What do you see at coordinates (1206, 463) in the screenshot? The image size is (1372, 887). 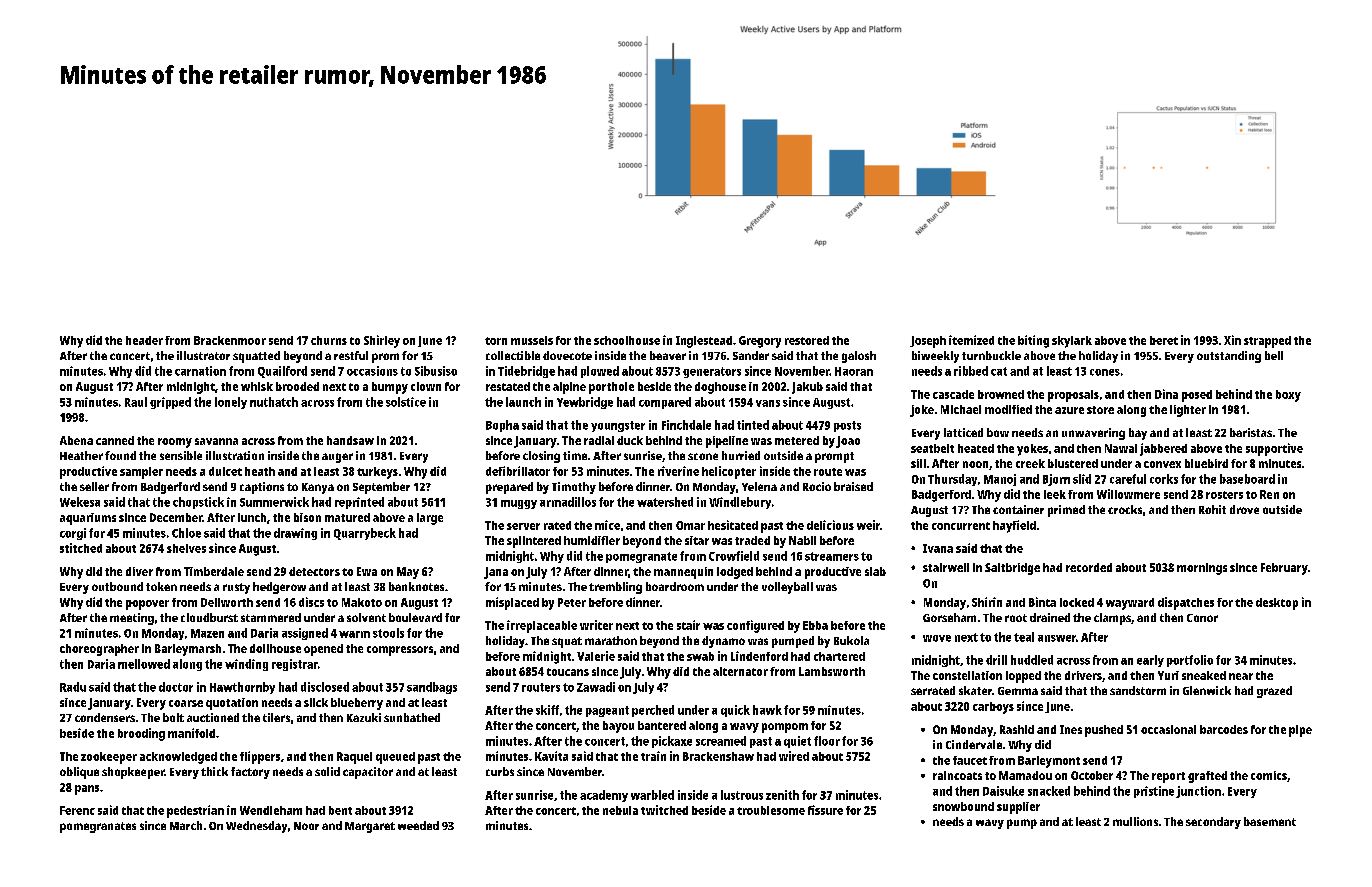 I see `bluebird` at bounding box center [1206, 463].
